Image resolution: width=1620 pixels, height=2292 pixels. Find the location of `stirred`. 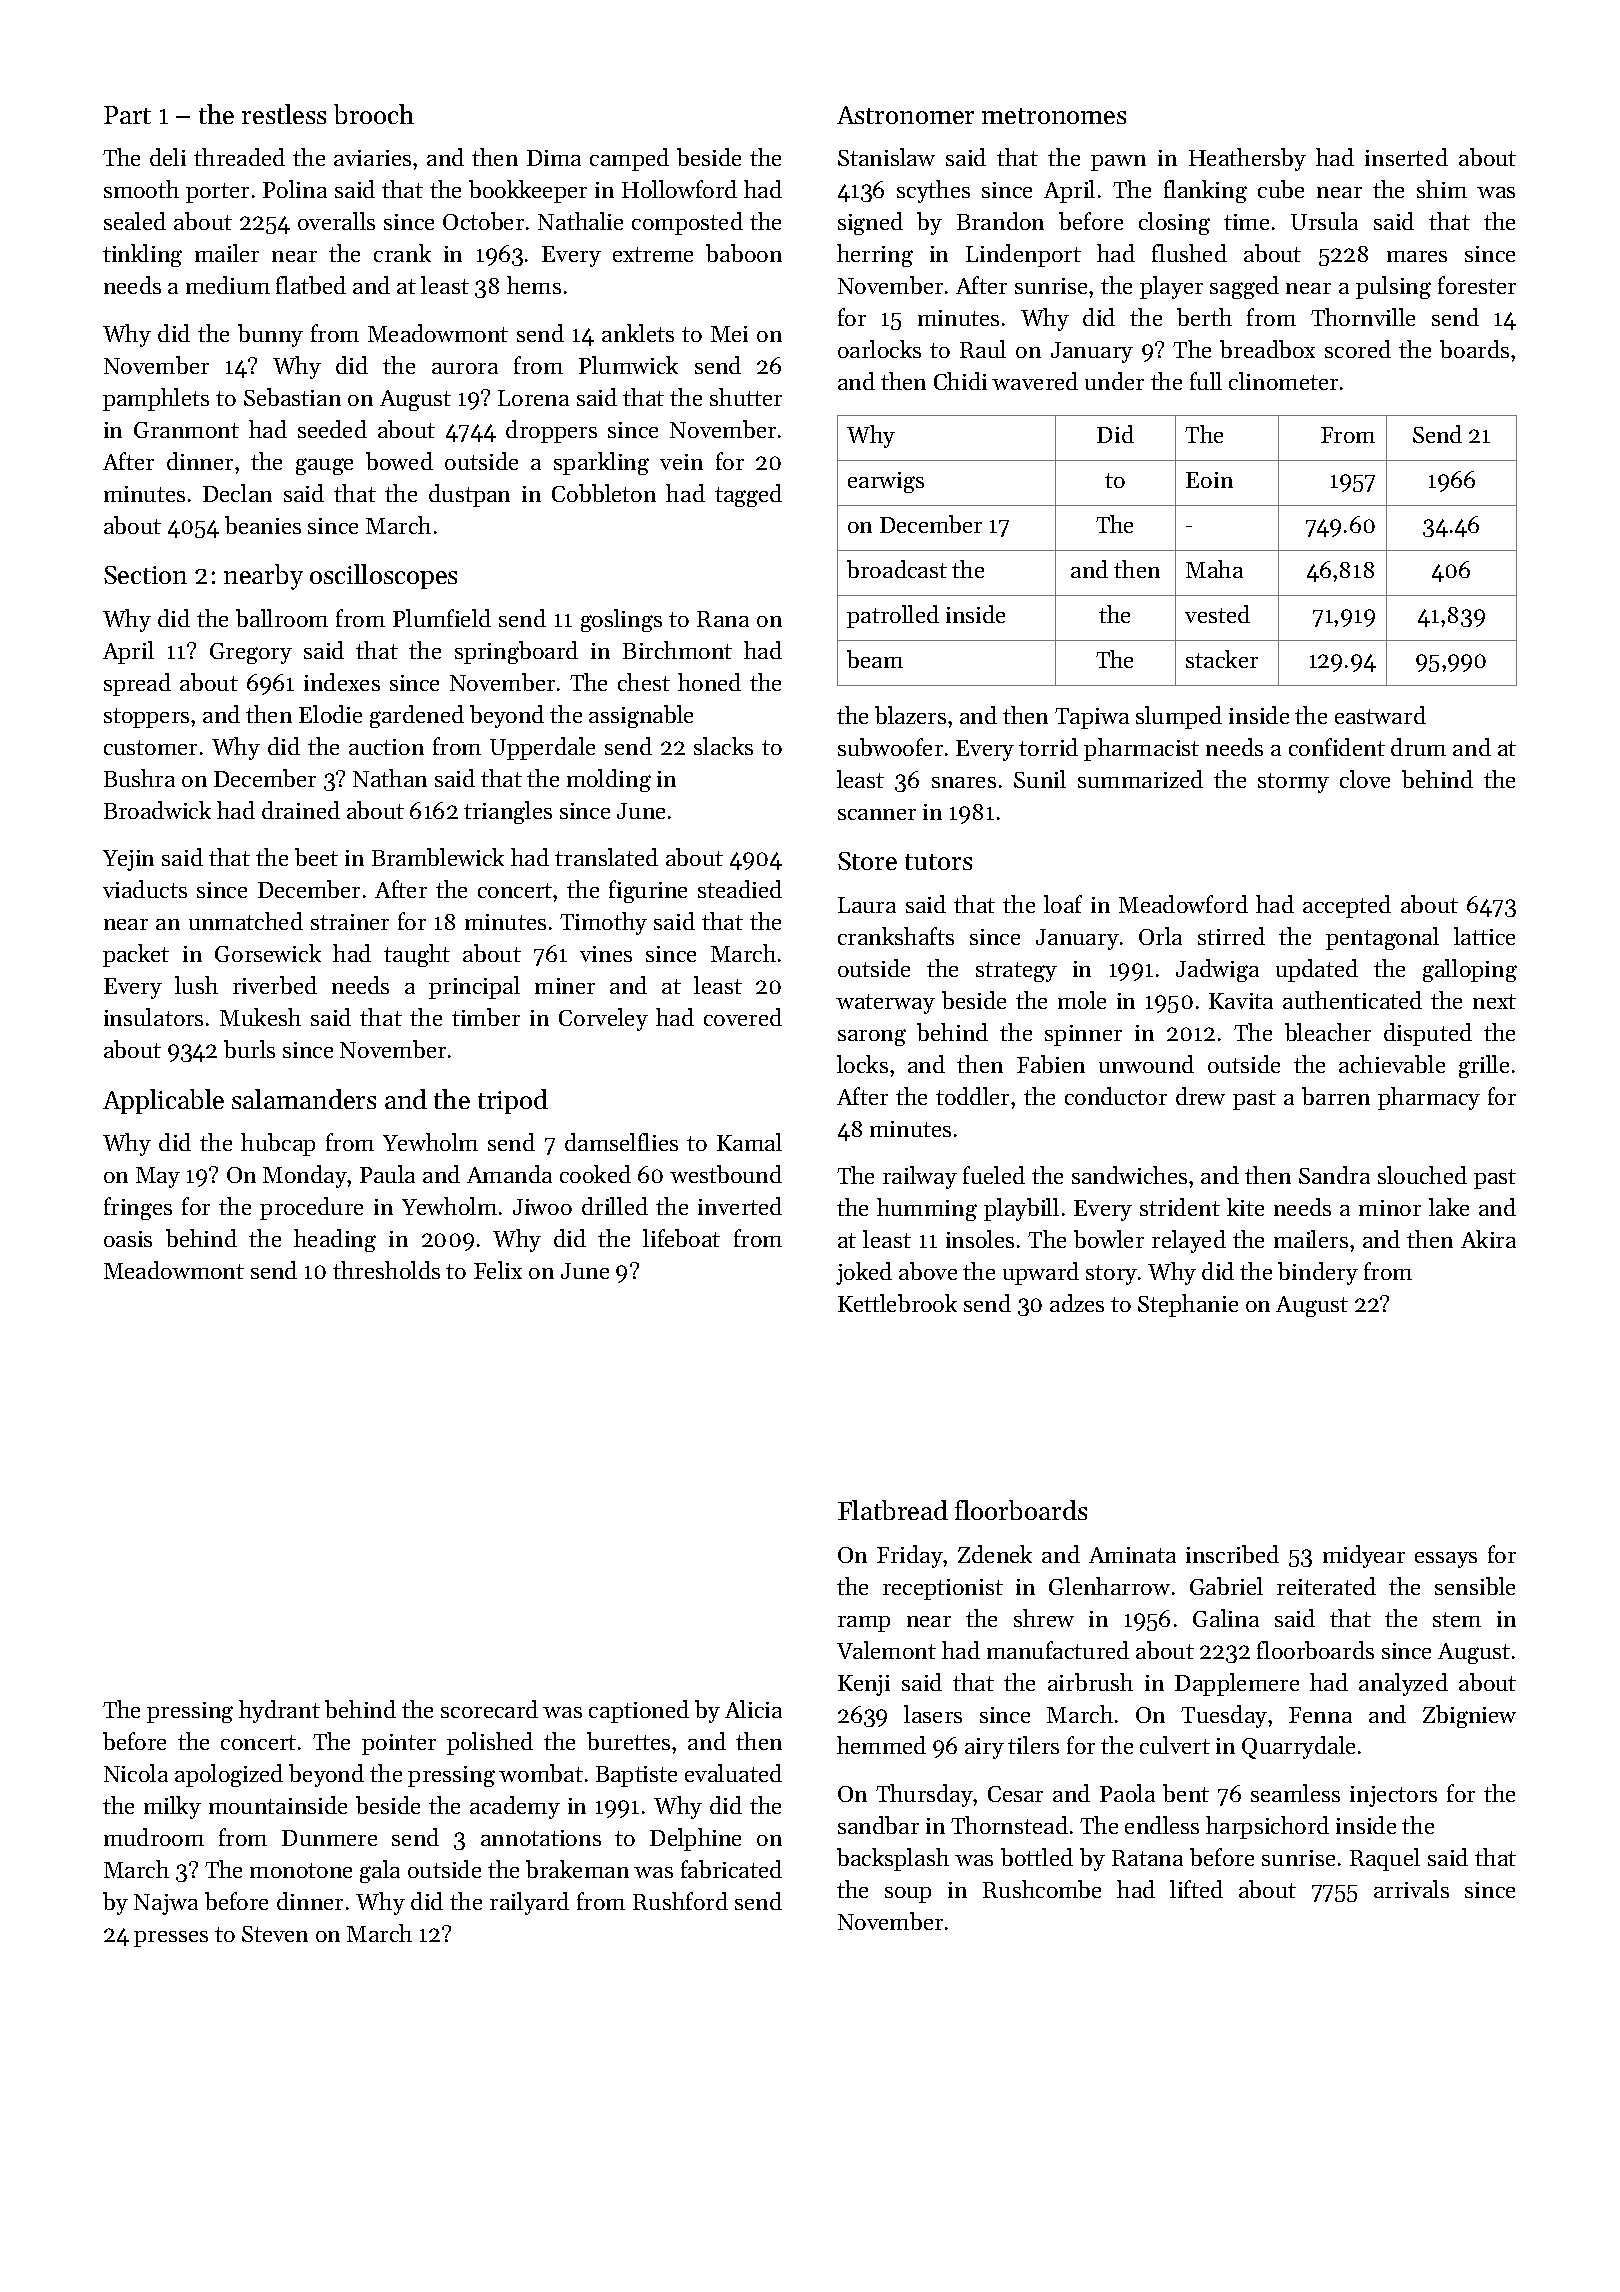

stirred is located at coordinates (1231, 936).
